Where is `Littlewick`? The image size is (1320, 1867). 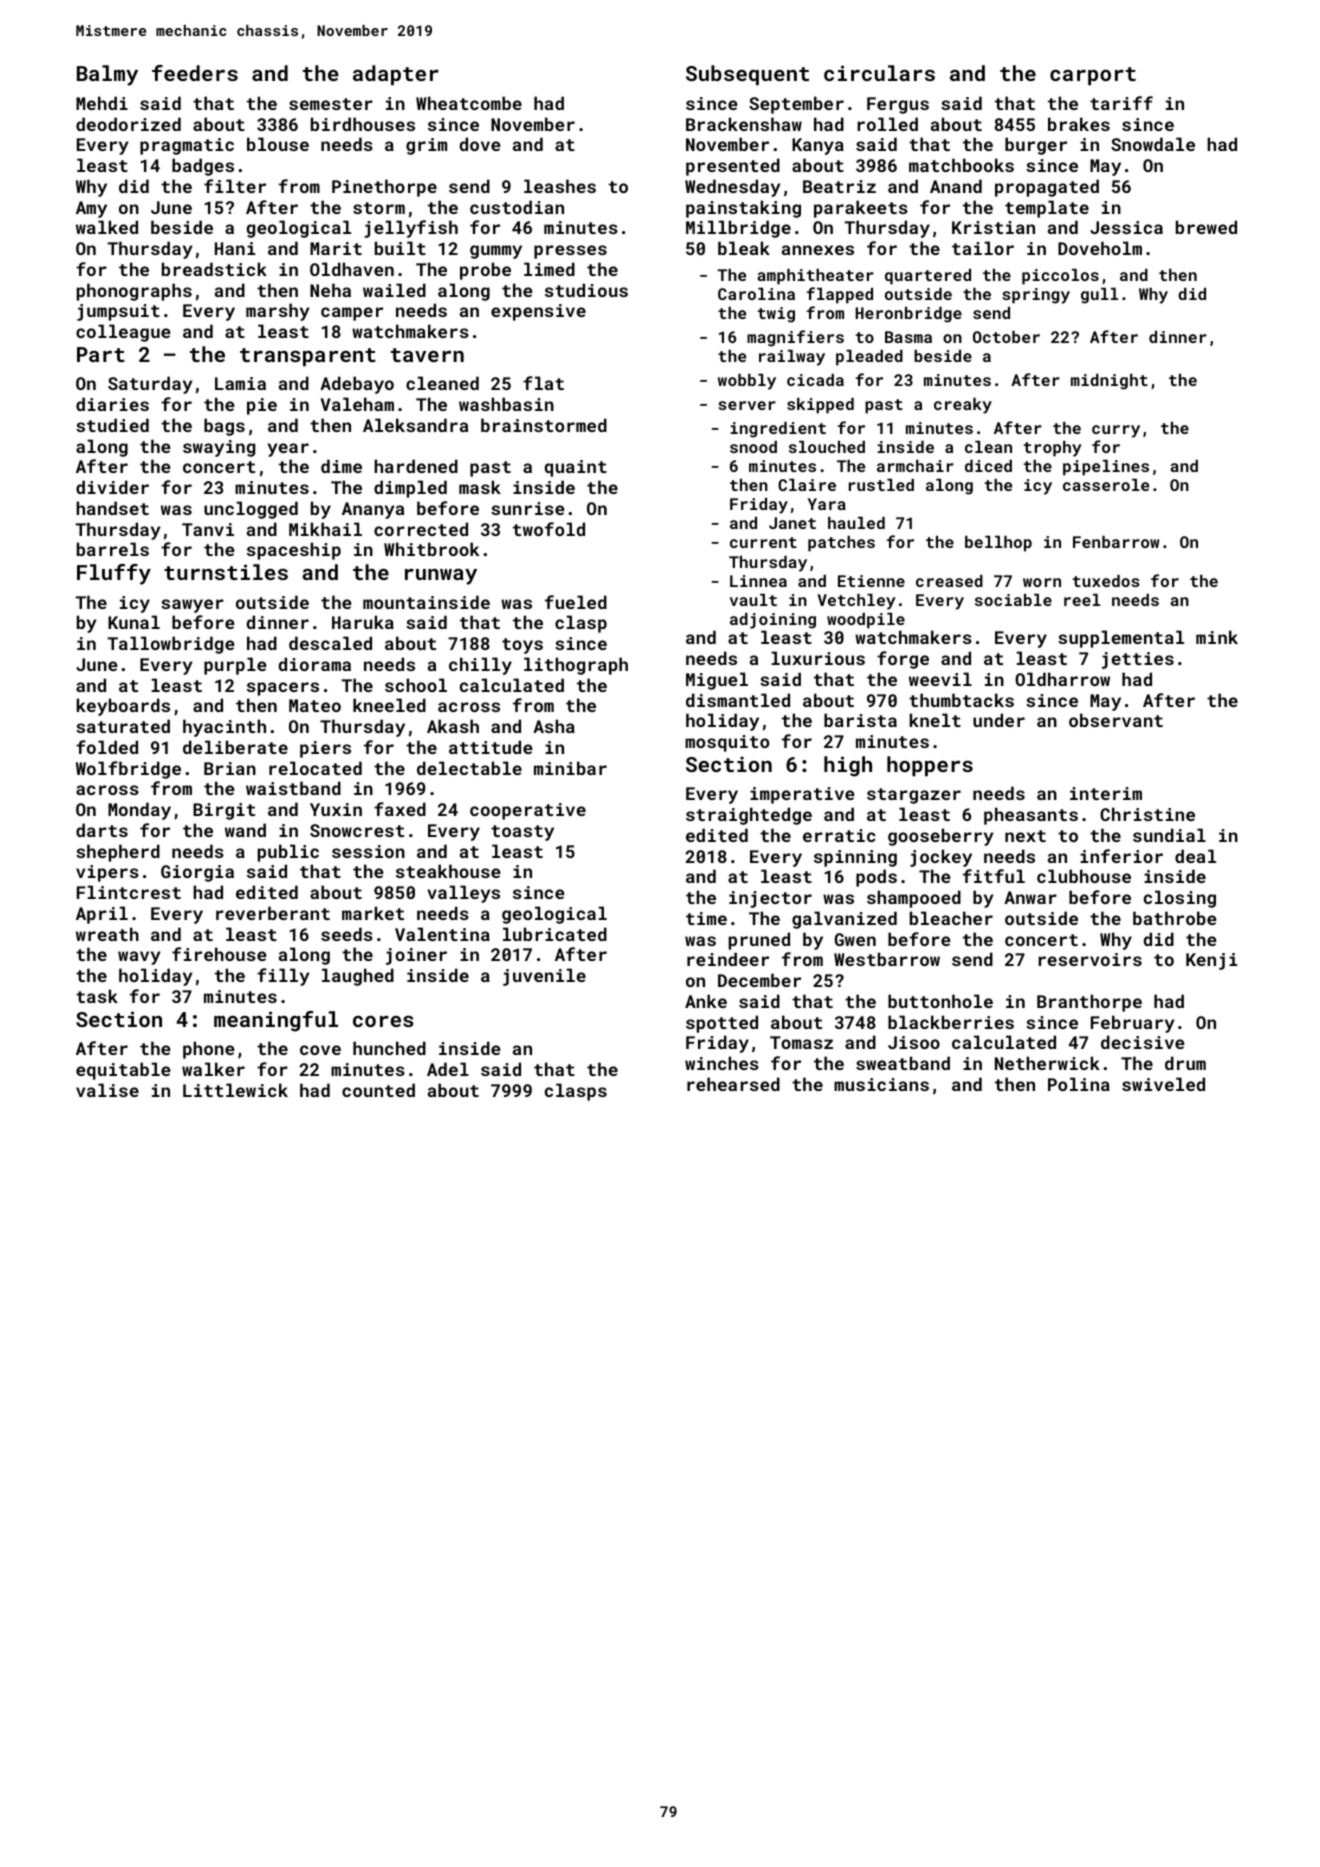 Littlewick is located at coordinates (235, 1090).
